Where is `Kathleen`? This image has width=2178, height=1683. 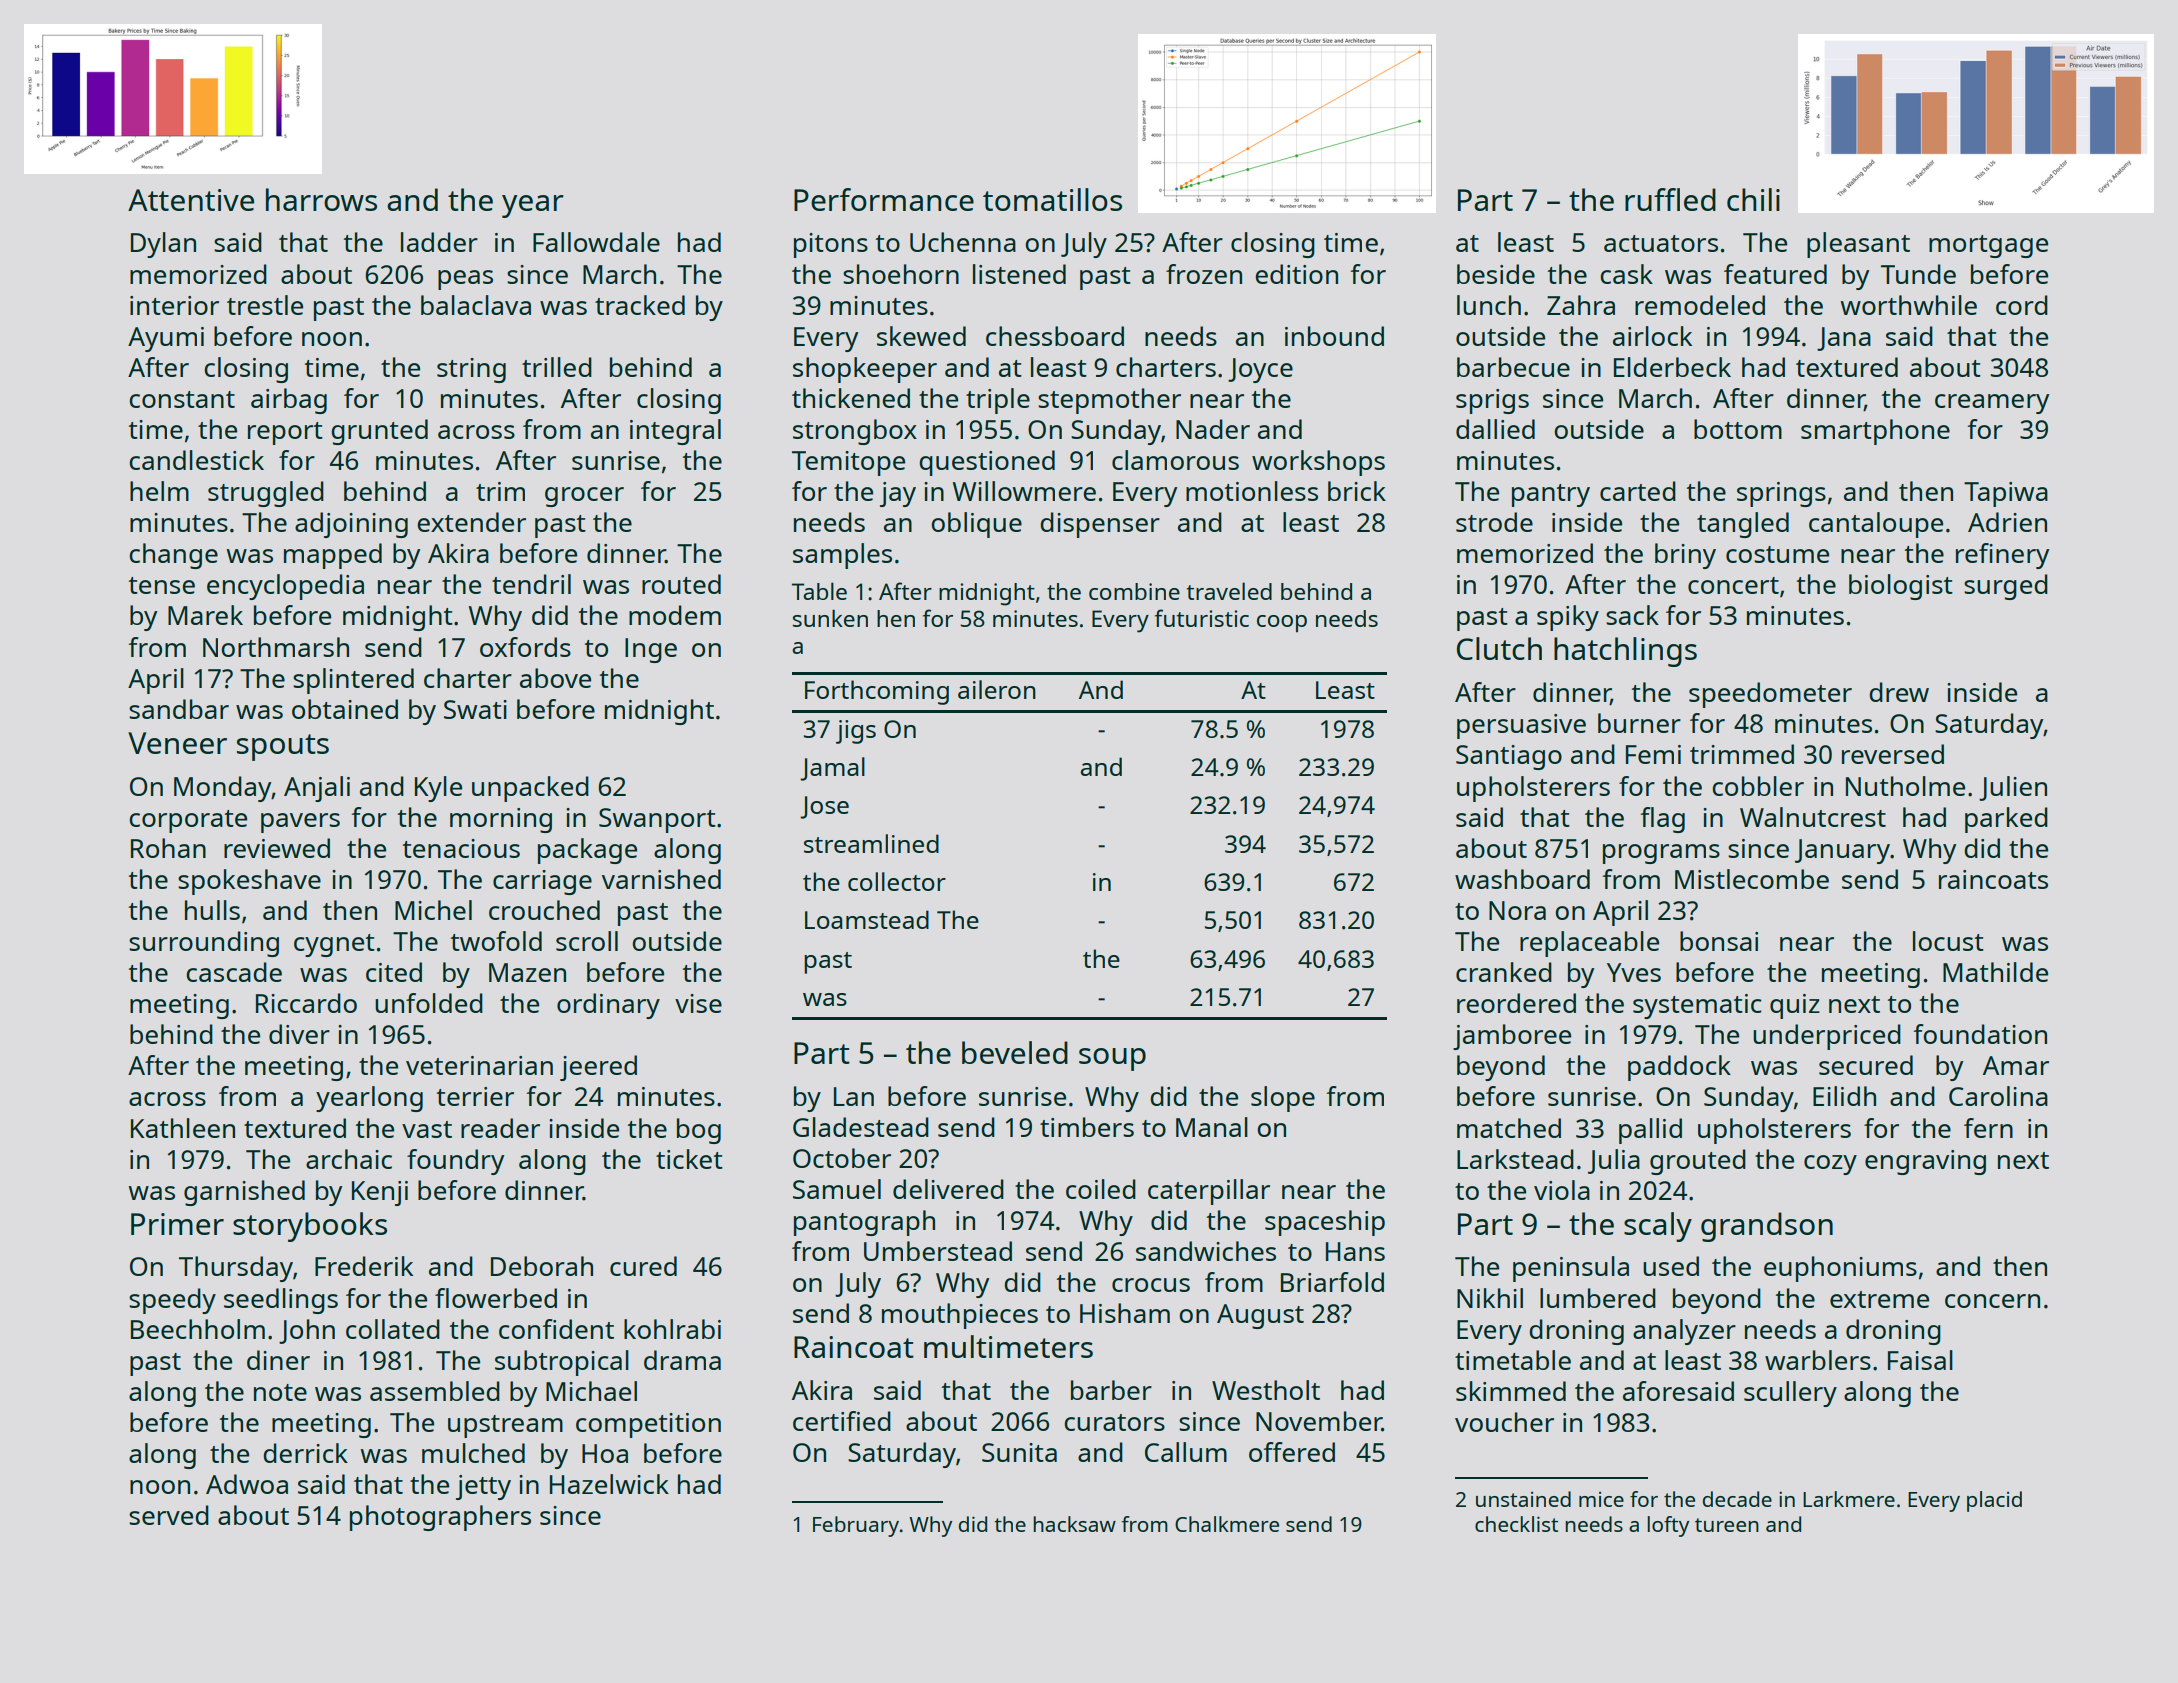
Kathleen is located at coordinates (183, 1128).
